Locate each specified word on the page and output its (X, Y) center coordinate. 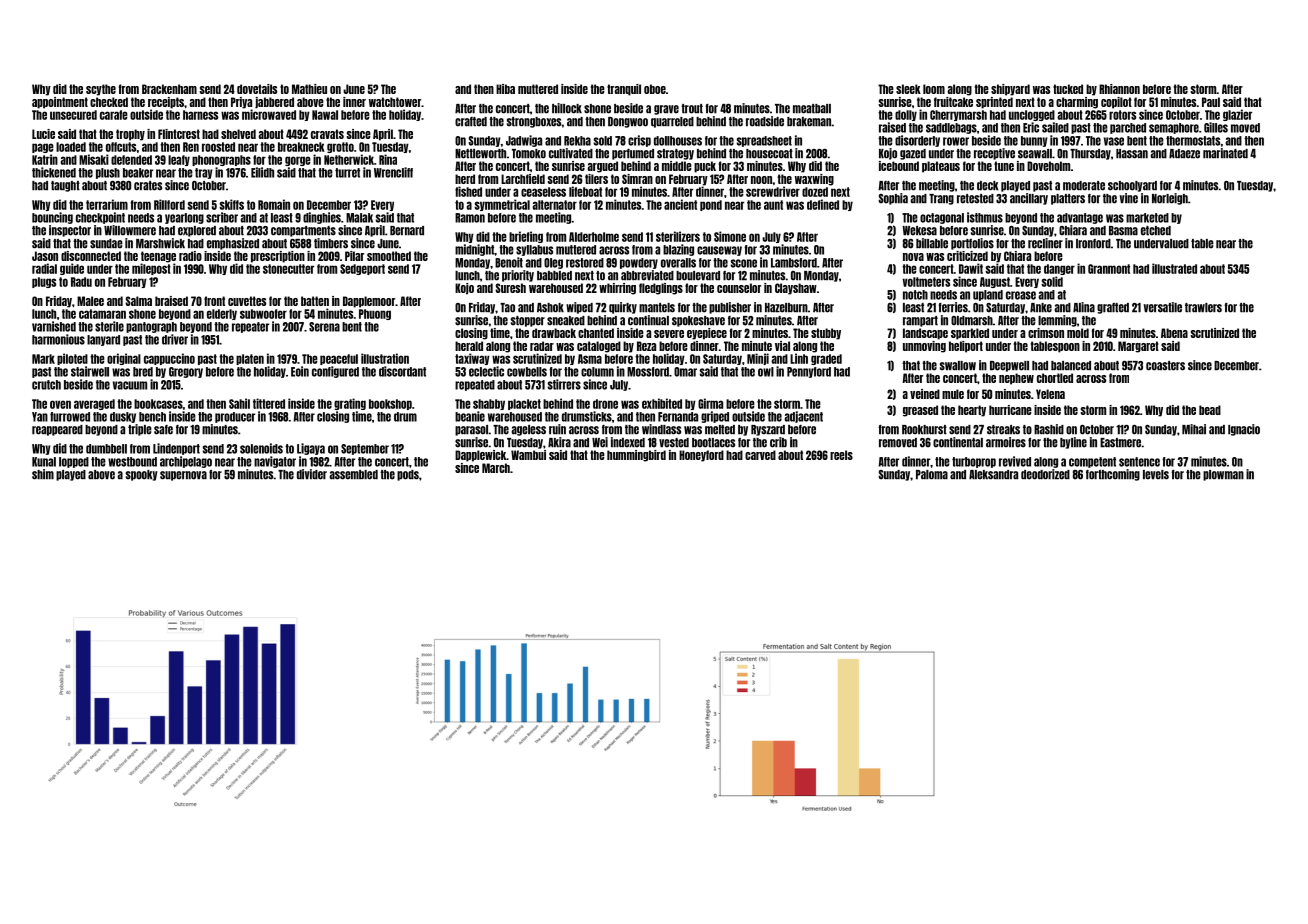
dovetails (257, 89)
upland (988, 295)
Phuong (375, 314)
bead (1210, 410)
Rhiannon (1119, 89)
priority (518, 276)
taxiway (472, 359)
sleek (908, 89)
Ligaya (311, 449)
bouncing (52, 218)
